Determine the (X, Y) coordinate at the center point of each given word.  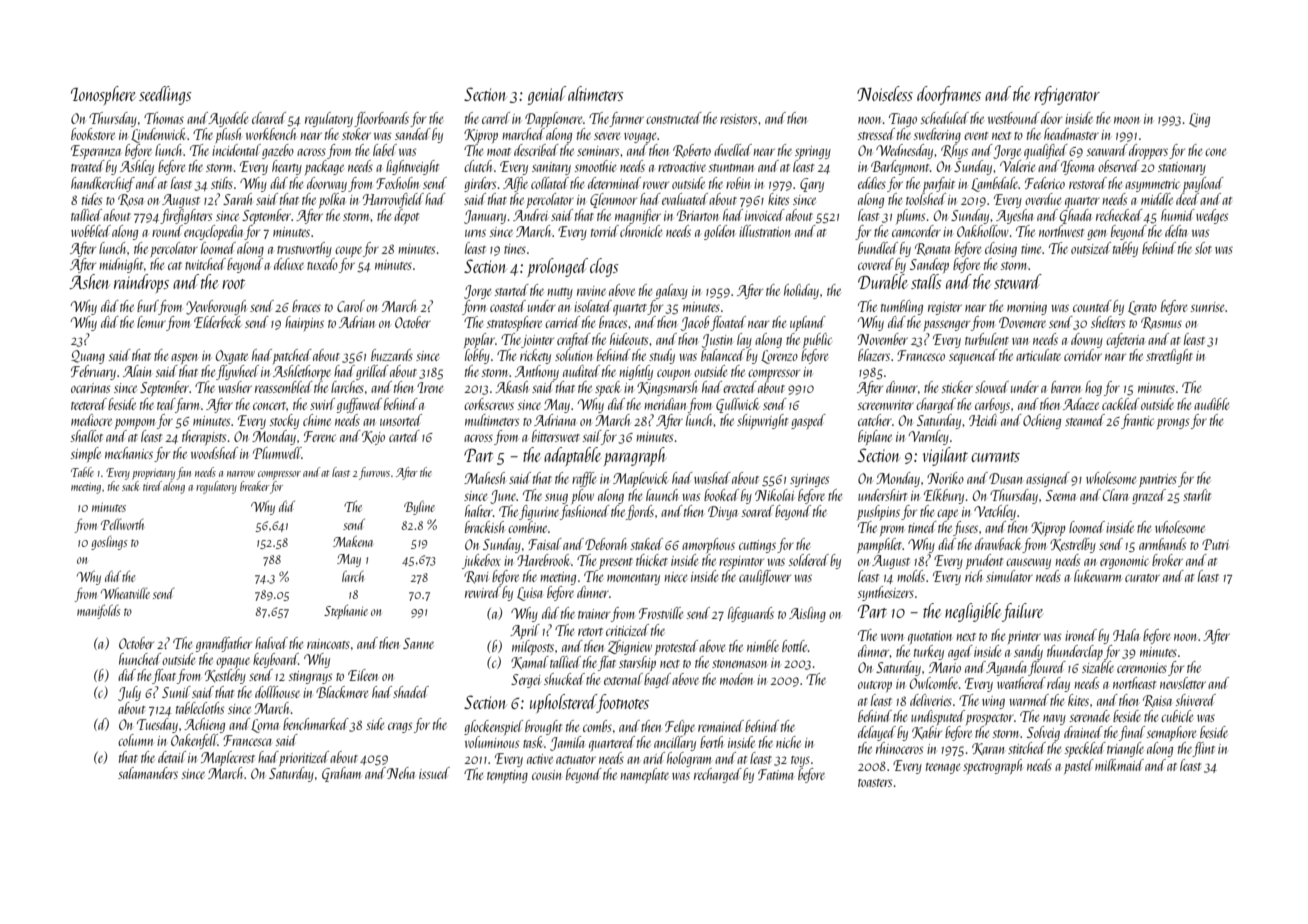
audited (581, 371)
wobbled (91, 231)
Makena (353, 541)
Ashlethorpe (302, 372)
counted (1092, 306)
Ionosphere (103, 95)
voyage (640, 137)
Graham (341, 774)
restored (1088, 183)
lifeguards (751, 614)
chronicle (641, 231)
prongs (1173, 423)
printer (1024, 637)
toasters (875, 783)
